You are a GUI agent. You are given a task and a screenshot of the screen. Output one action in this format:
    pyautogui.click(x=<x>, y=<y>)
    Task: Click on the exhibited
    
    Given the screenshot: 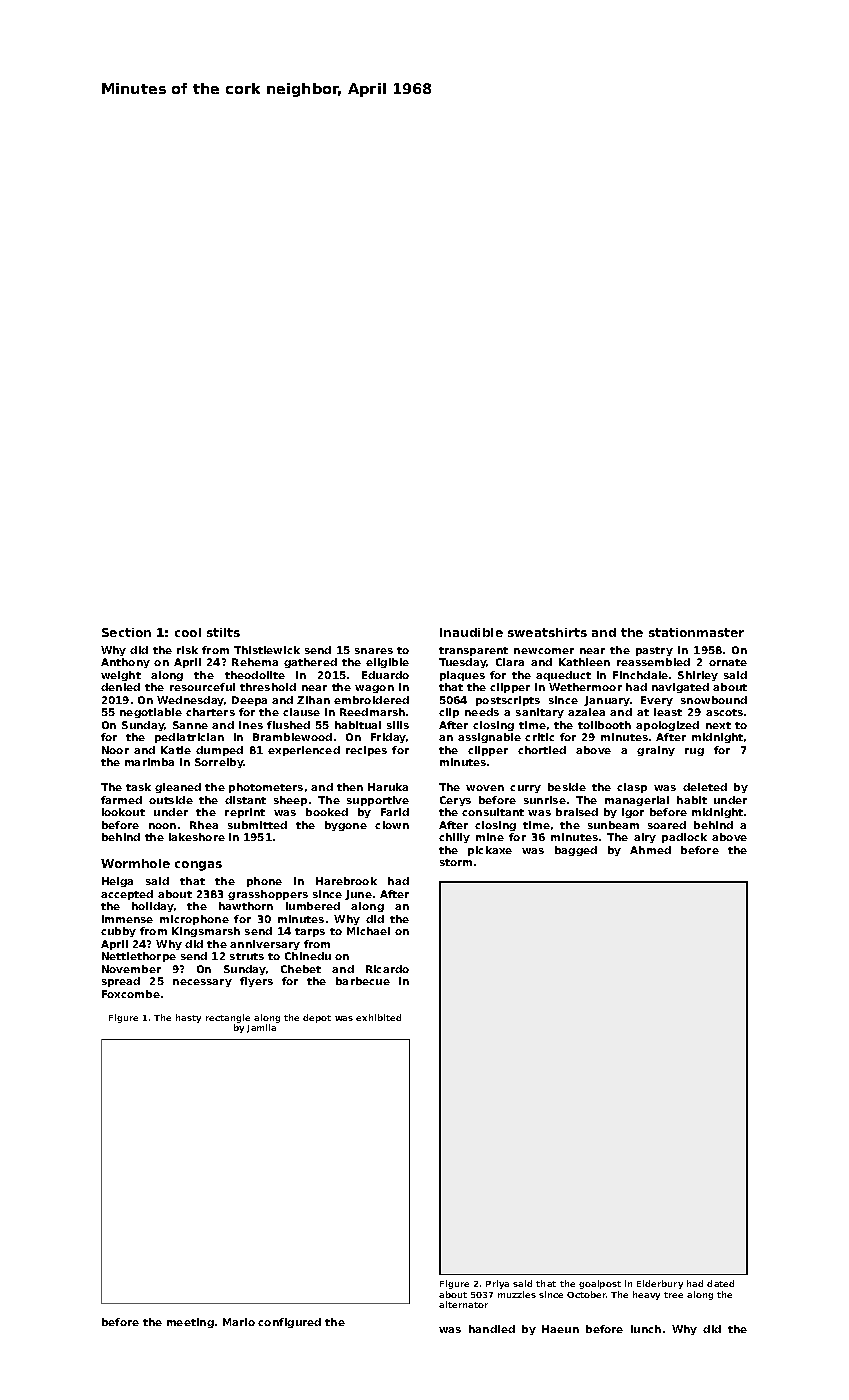 What is the action you would take?
    pyautogui.click(x=378, y=1017)
